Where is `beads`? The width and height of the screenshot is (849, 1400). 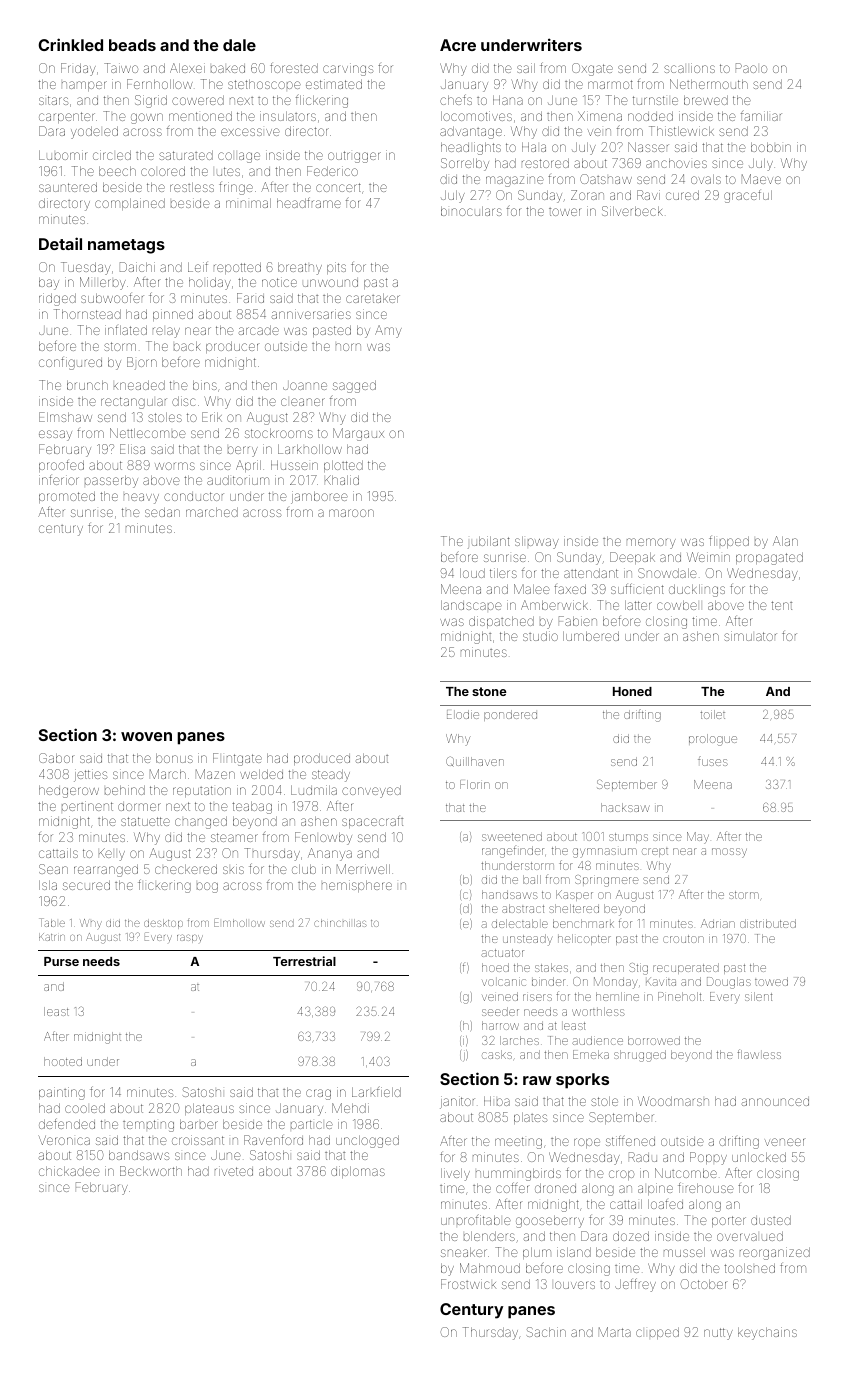 beads is located at coordinates (132, 45).
